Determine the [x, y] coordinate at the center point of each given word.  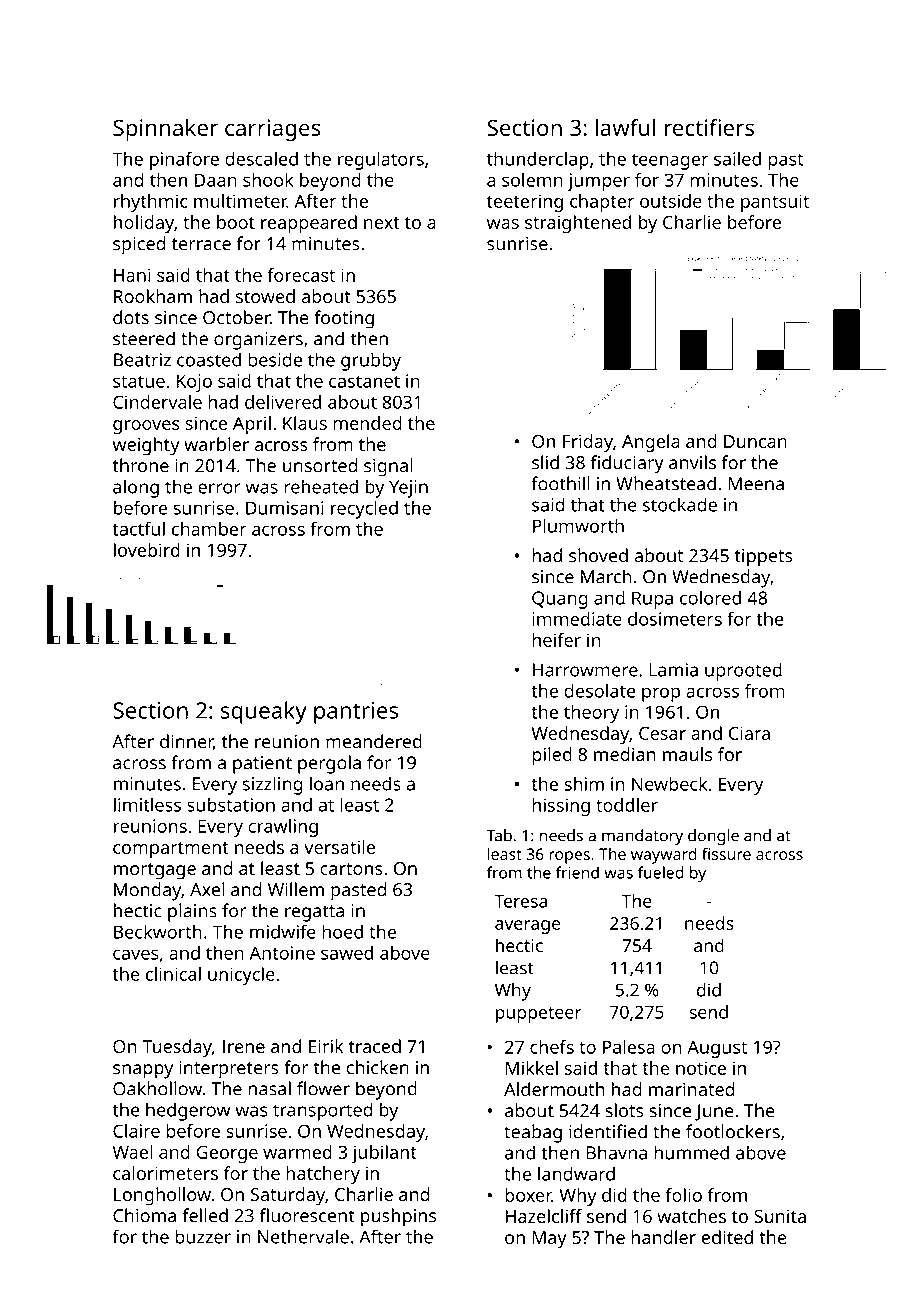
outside [671, 201]
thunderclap [538, 160]
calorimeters [165, 1173]
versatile [339, 847]
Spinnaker [165, 130]
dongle [713, 837]
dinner [186, 741]
